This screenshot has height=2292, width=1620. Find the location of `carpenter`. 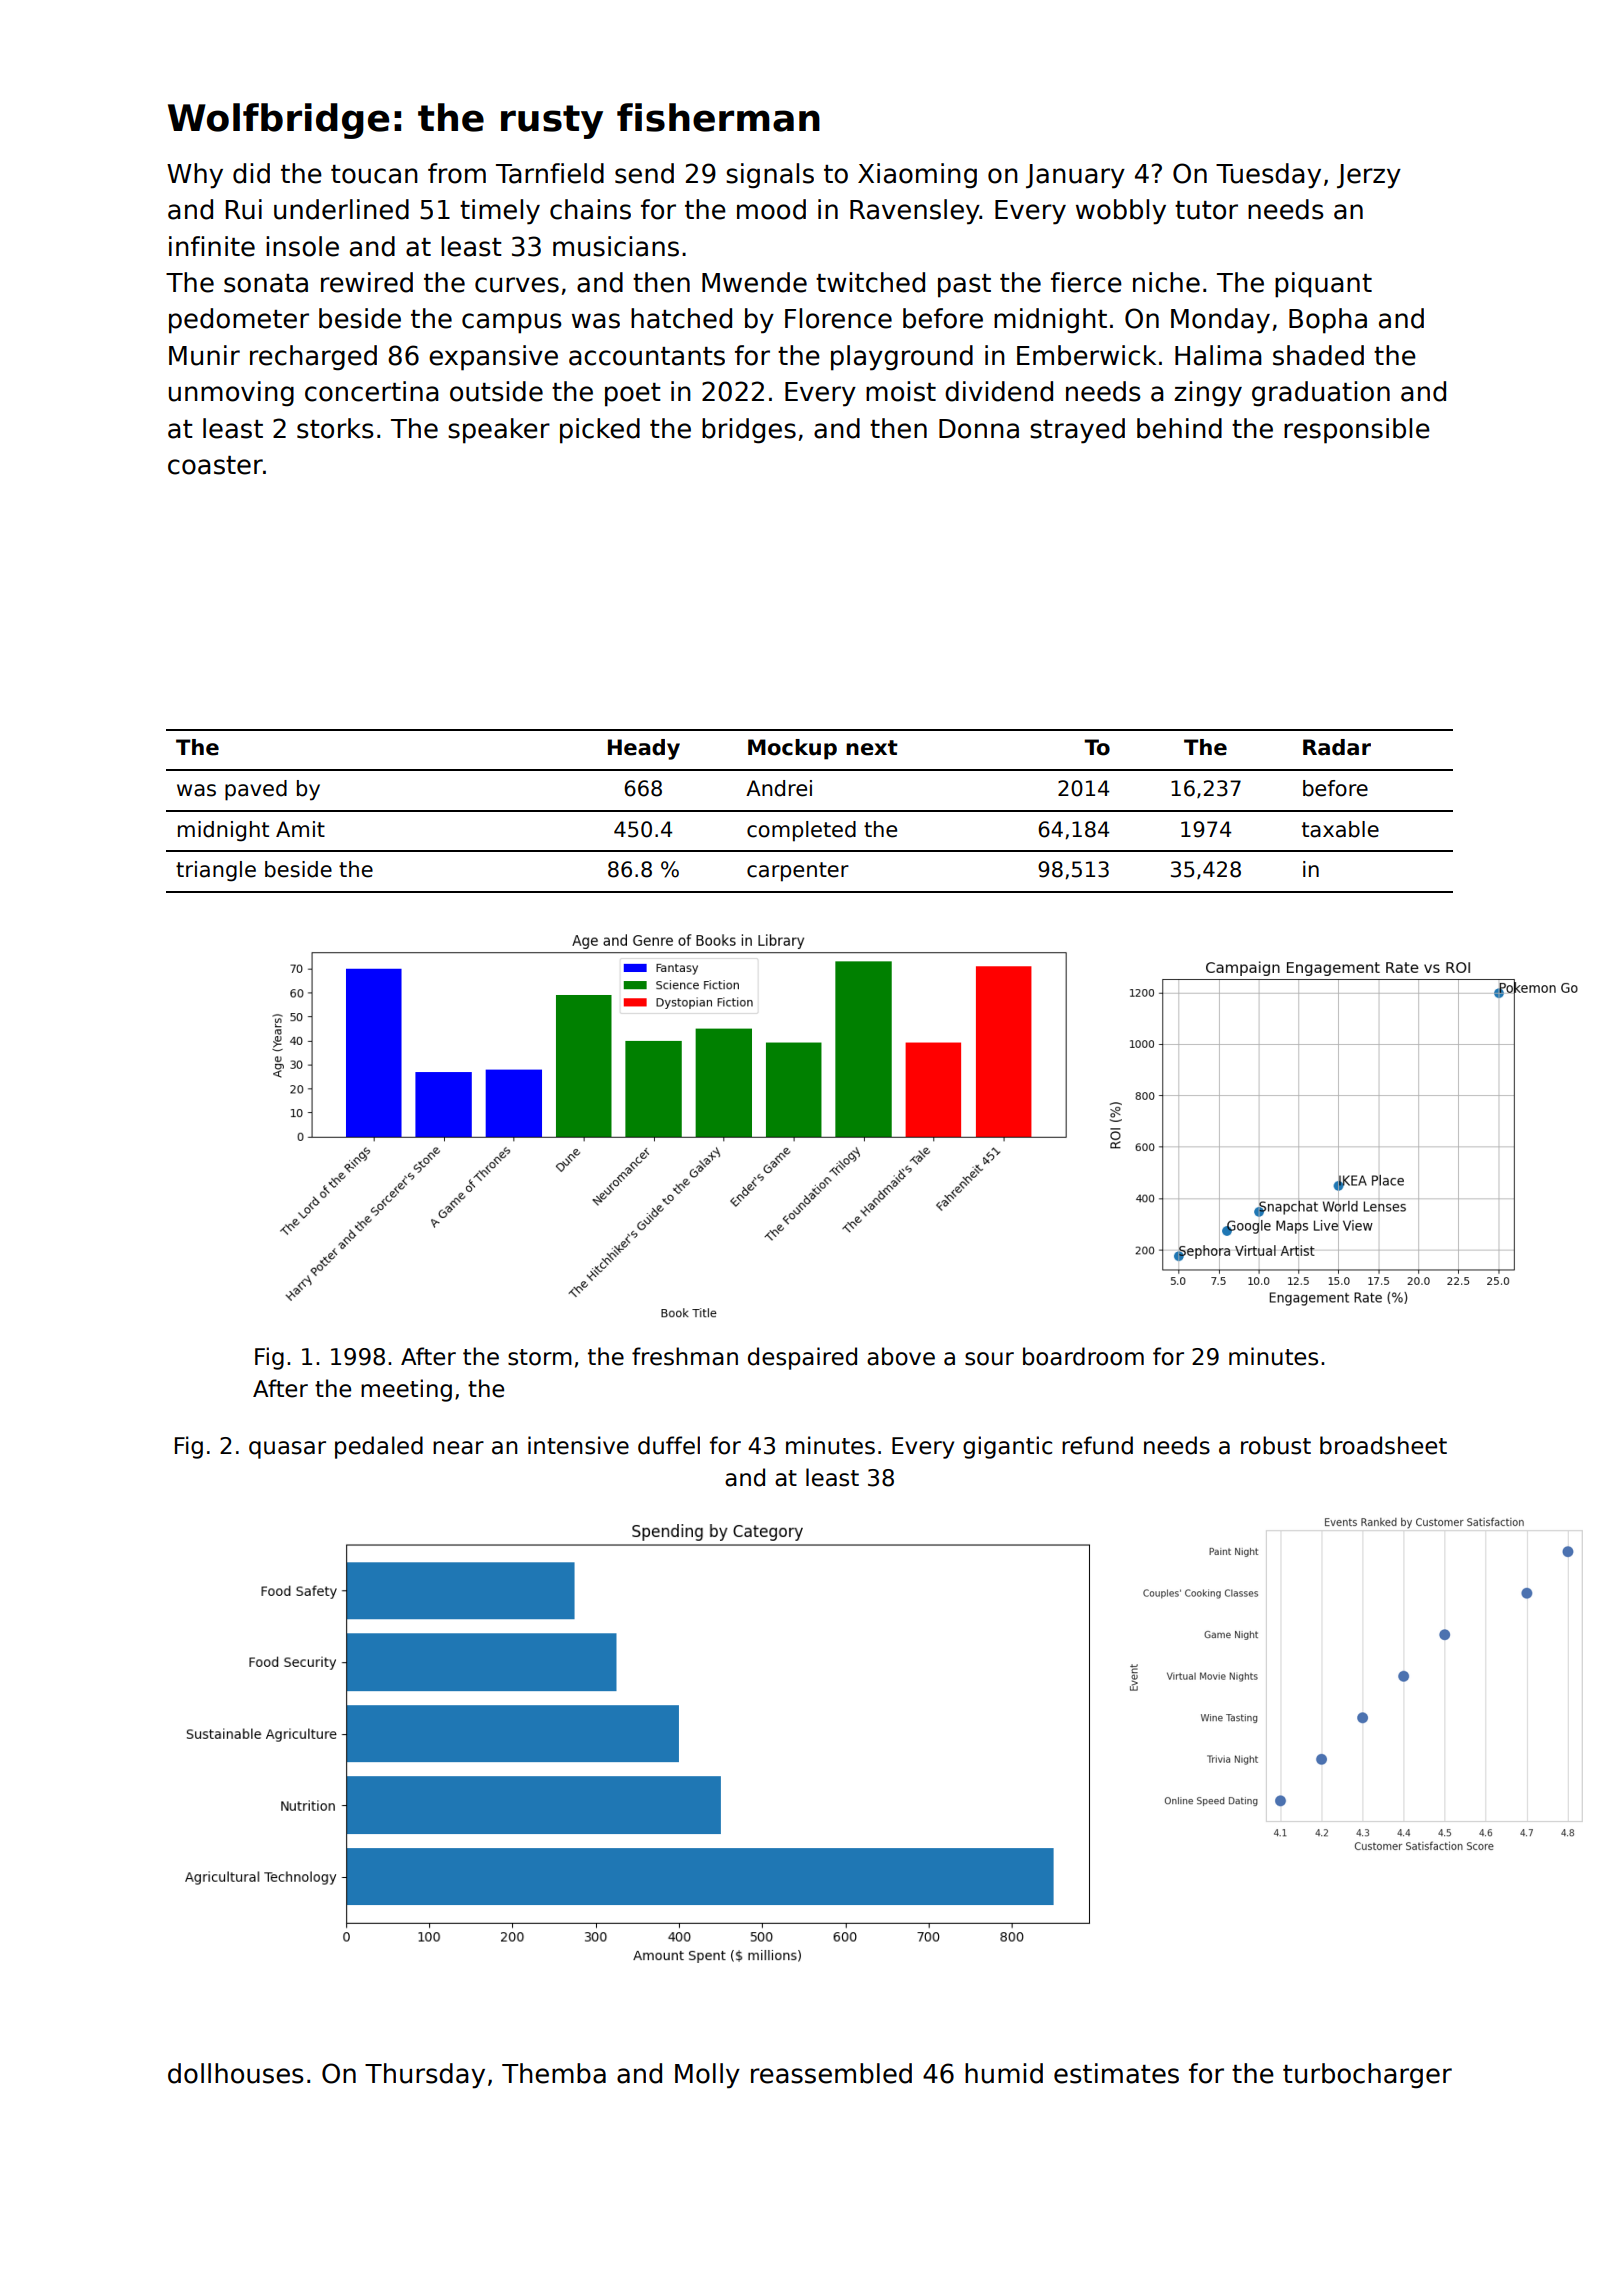

carpenter is located at coordinates (798, 872).
